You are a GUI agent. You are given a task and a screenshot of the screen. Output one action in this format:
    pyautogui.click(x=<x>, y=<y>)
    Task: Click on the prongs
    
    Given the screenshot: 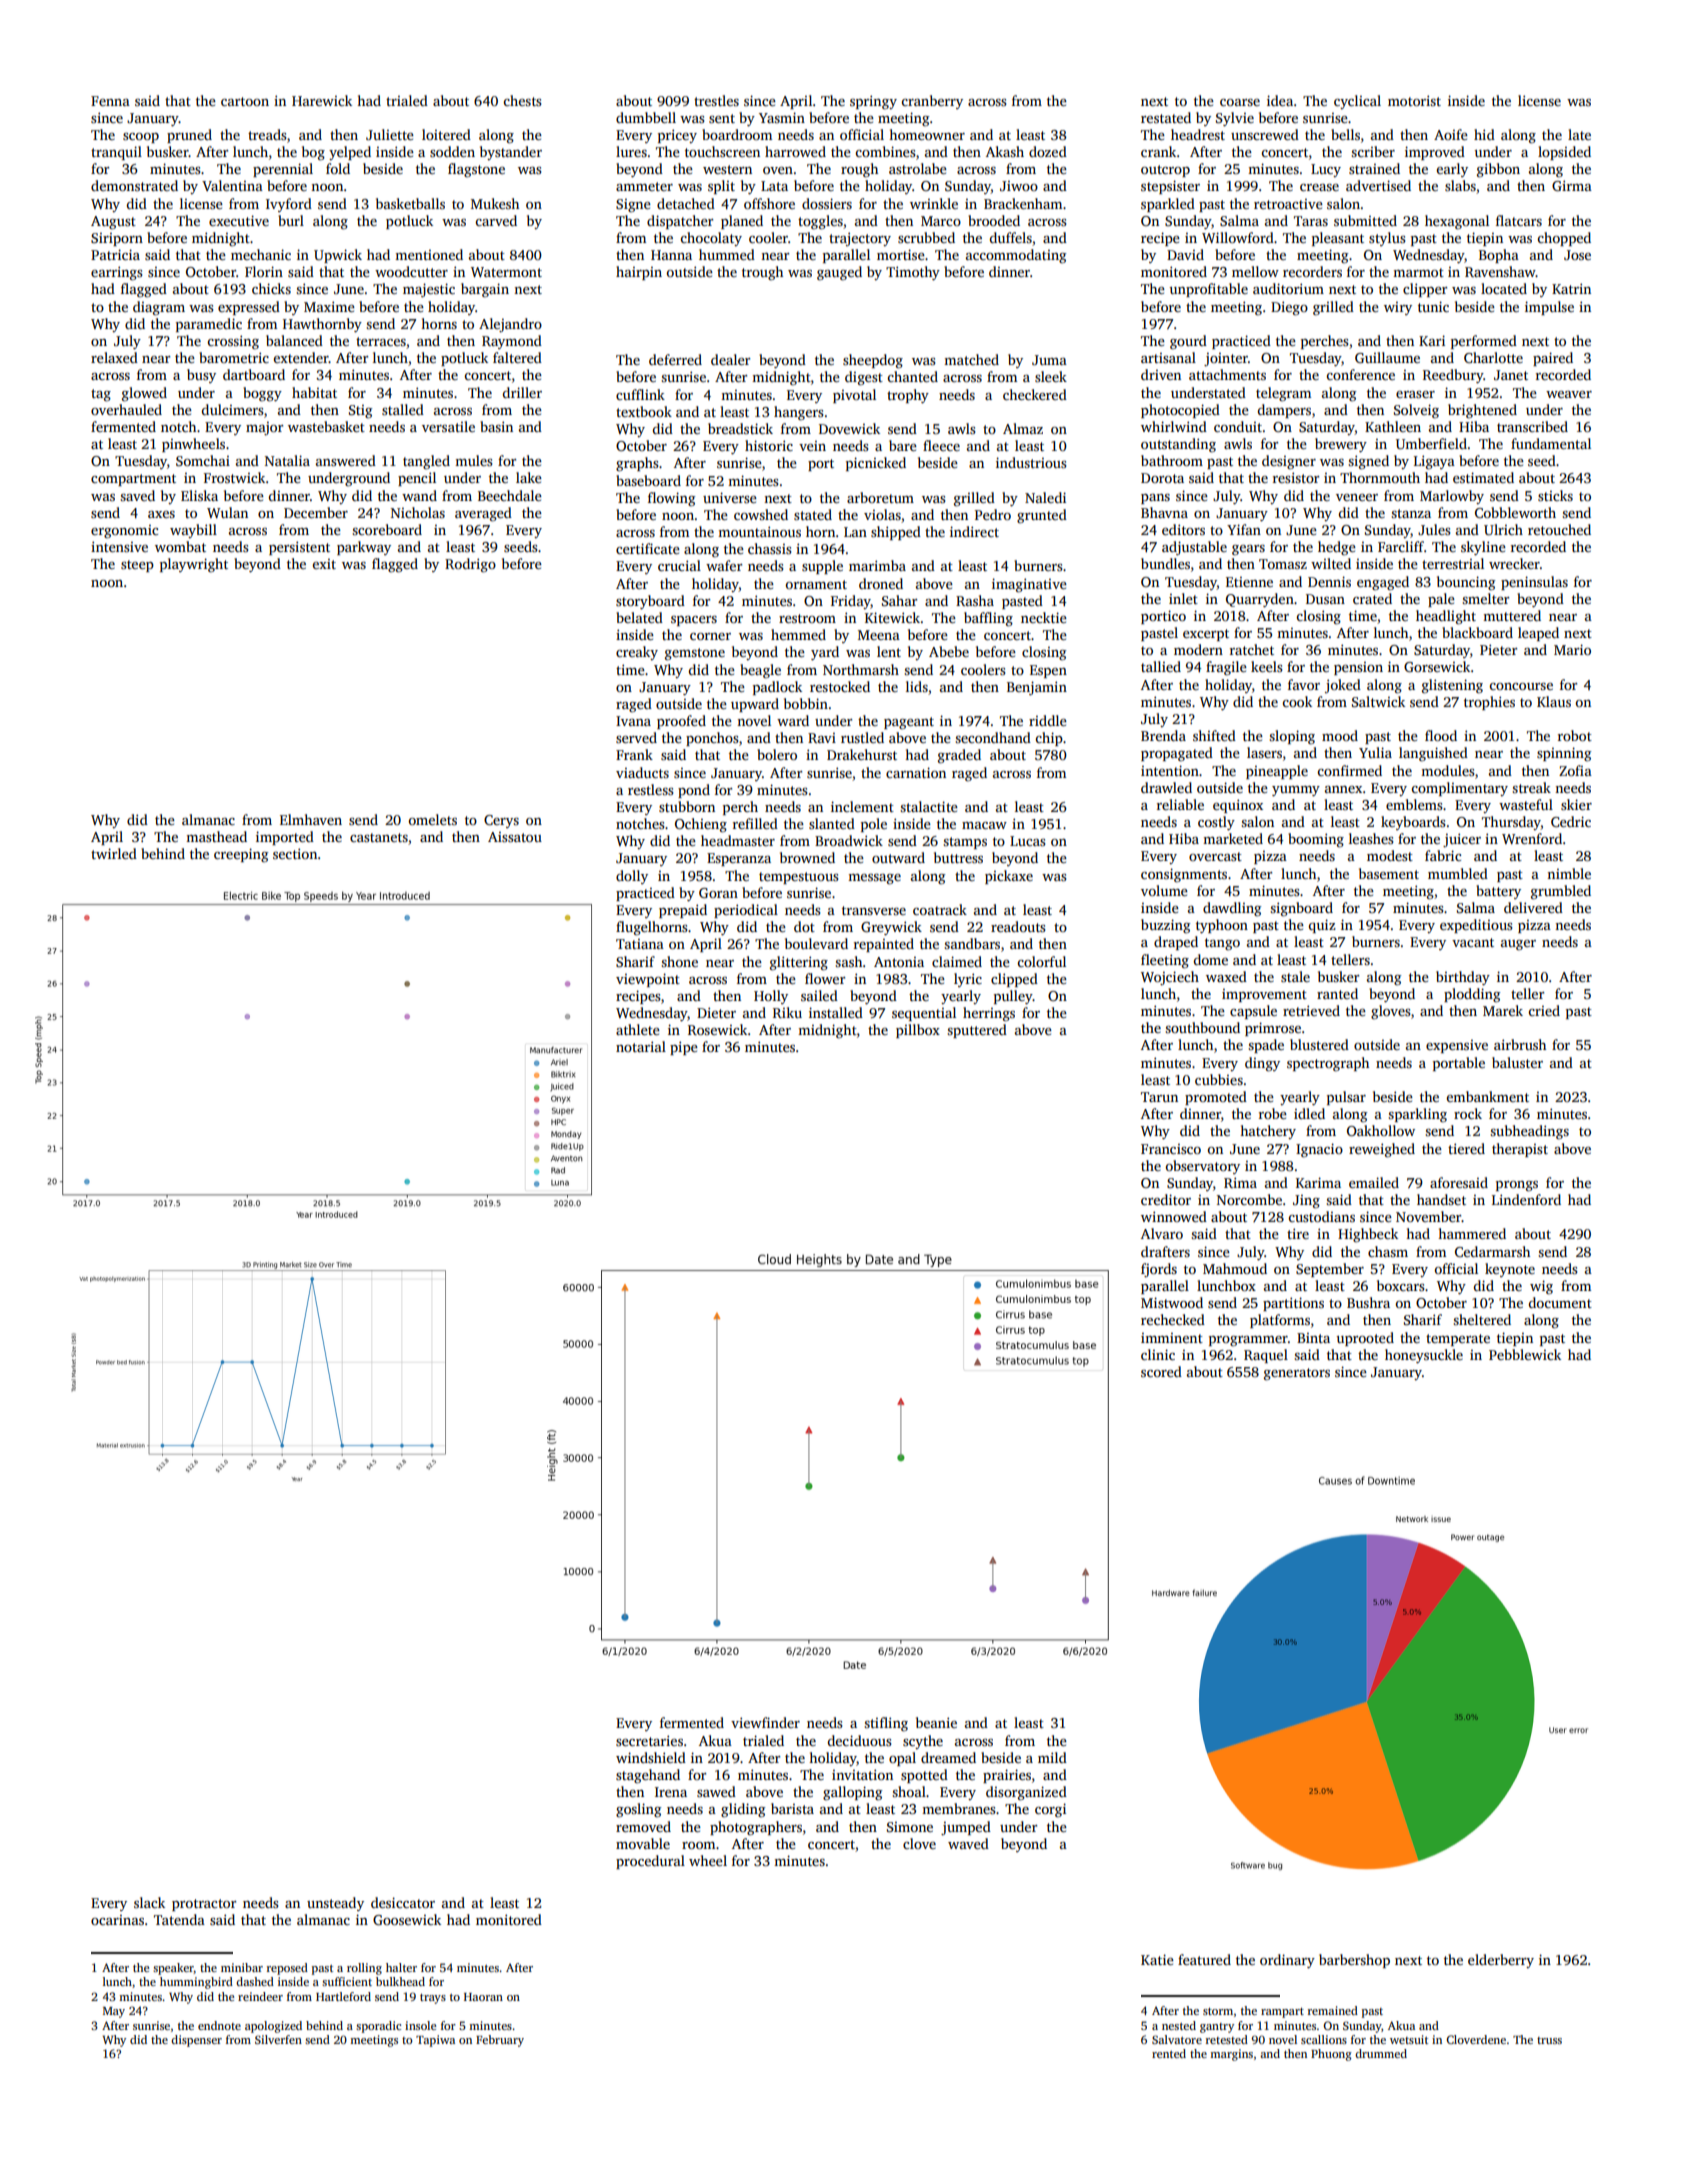 What is the action you would take?
    pyautogui.click(x=1517, y=1186)
